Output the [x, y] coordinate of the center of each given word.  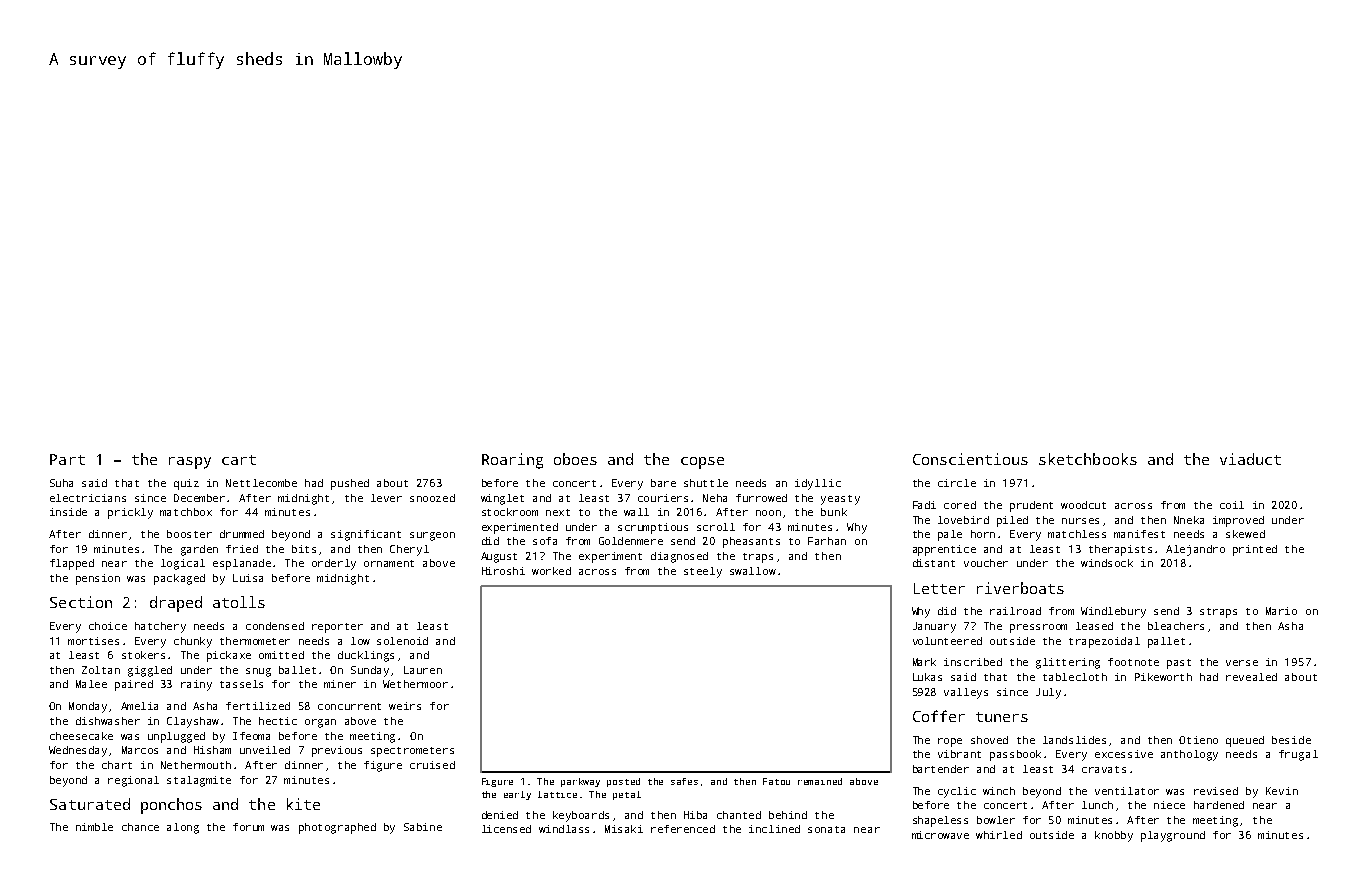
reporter [337, 628]
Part [67, 459]
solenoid [402, 641]
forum [248, 827]
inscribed [973, 662]
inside [68, 512]
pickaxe [229, 656]
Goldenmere [631, 541]
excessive [1124, 754]
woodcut [1083, 505]
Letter [939, 588]
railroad [1015, 611]
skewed [1245, 534]
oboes [575, 459]
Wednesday [78, 751]
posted [623, 782]
